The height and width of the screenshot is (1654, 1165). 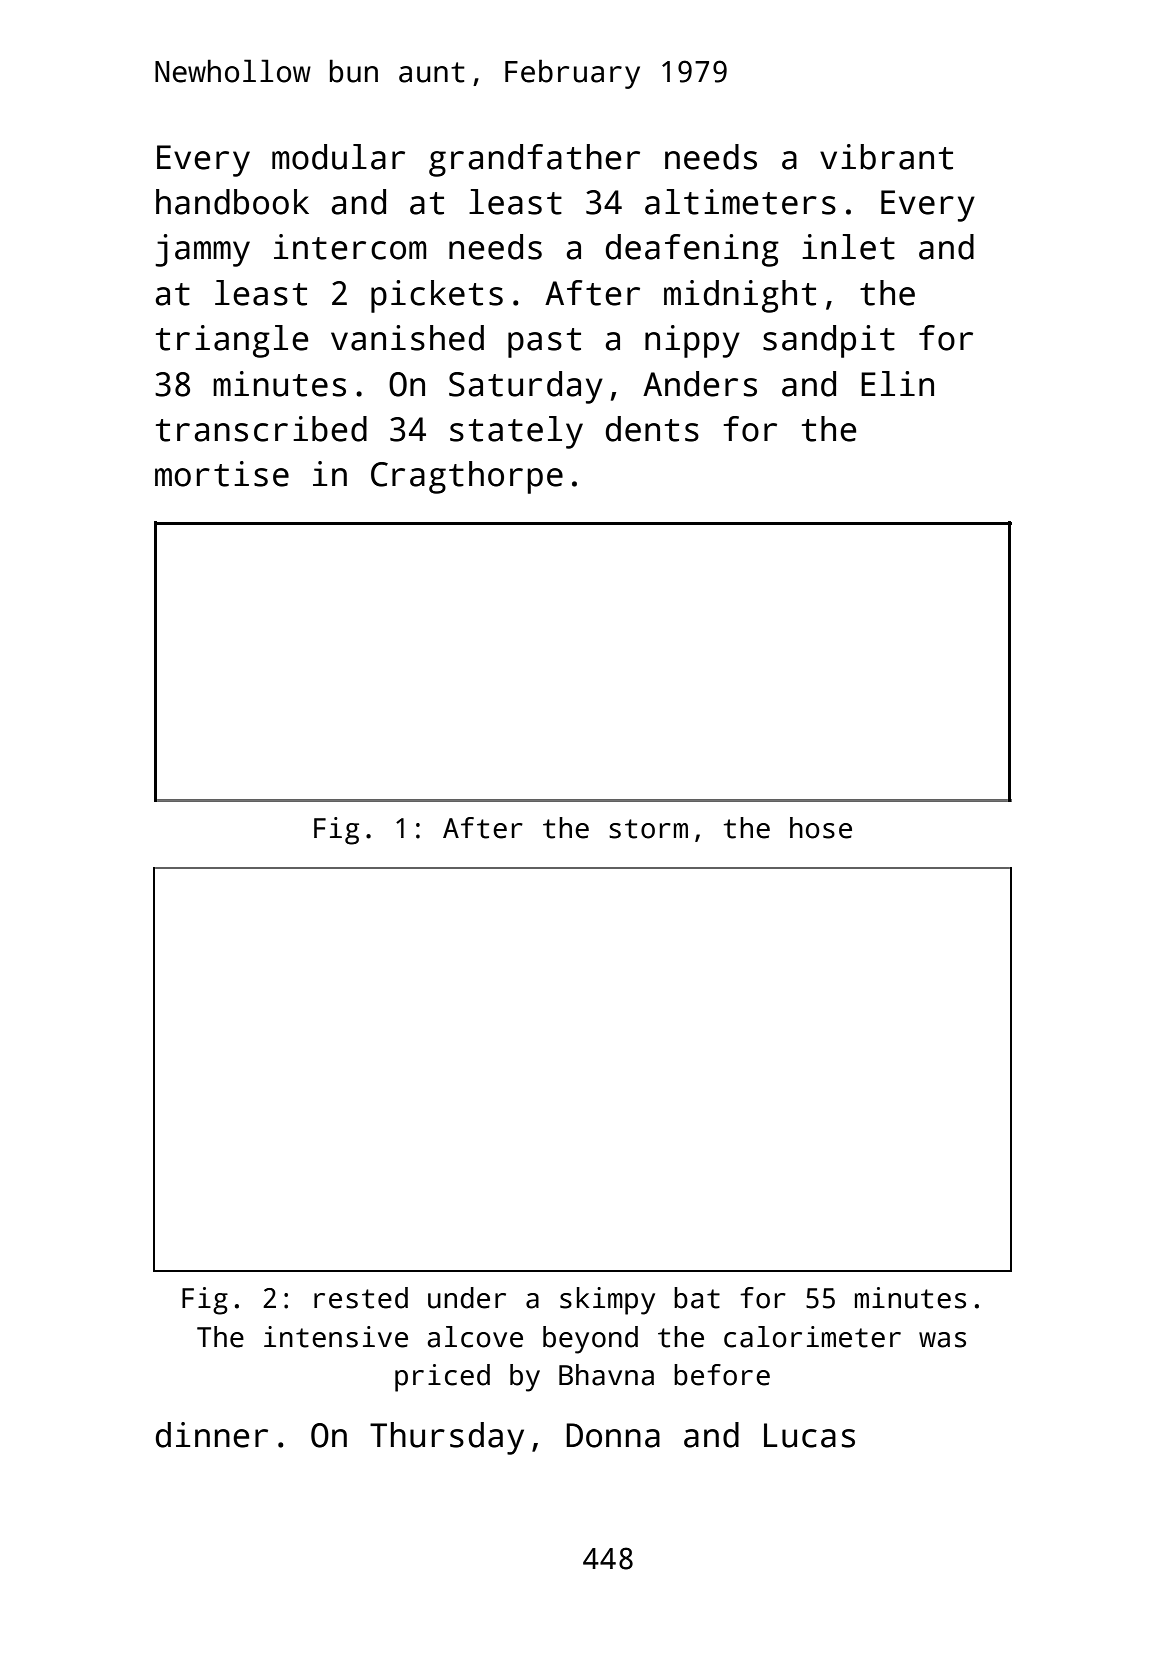 I want to click on mortise, so click(x=222, y=474).
